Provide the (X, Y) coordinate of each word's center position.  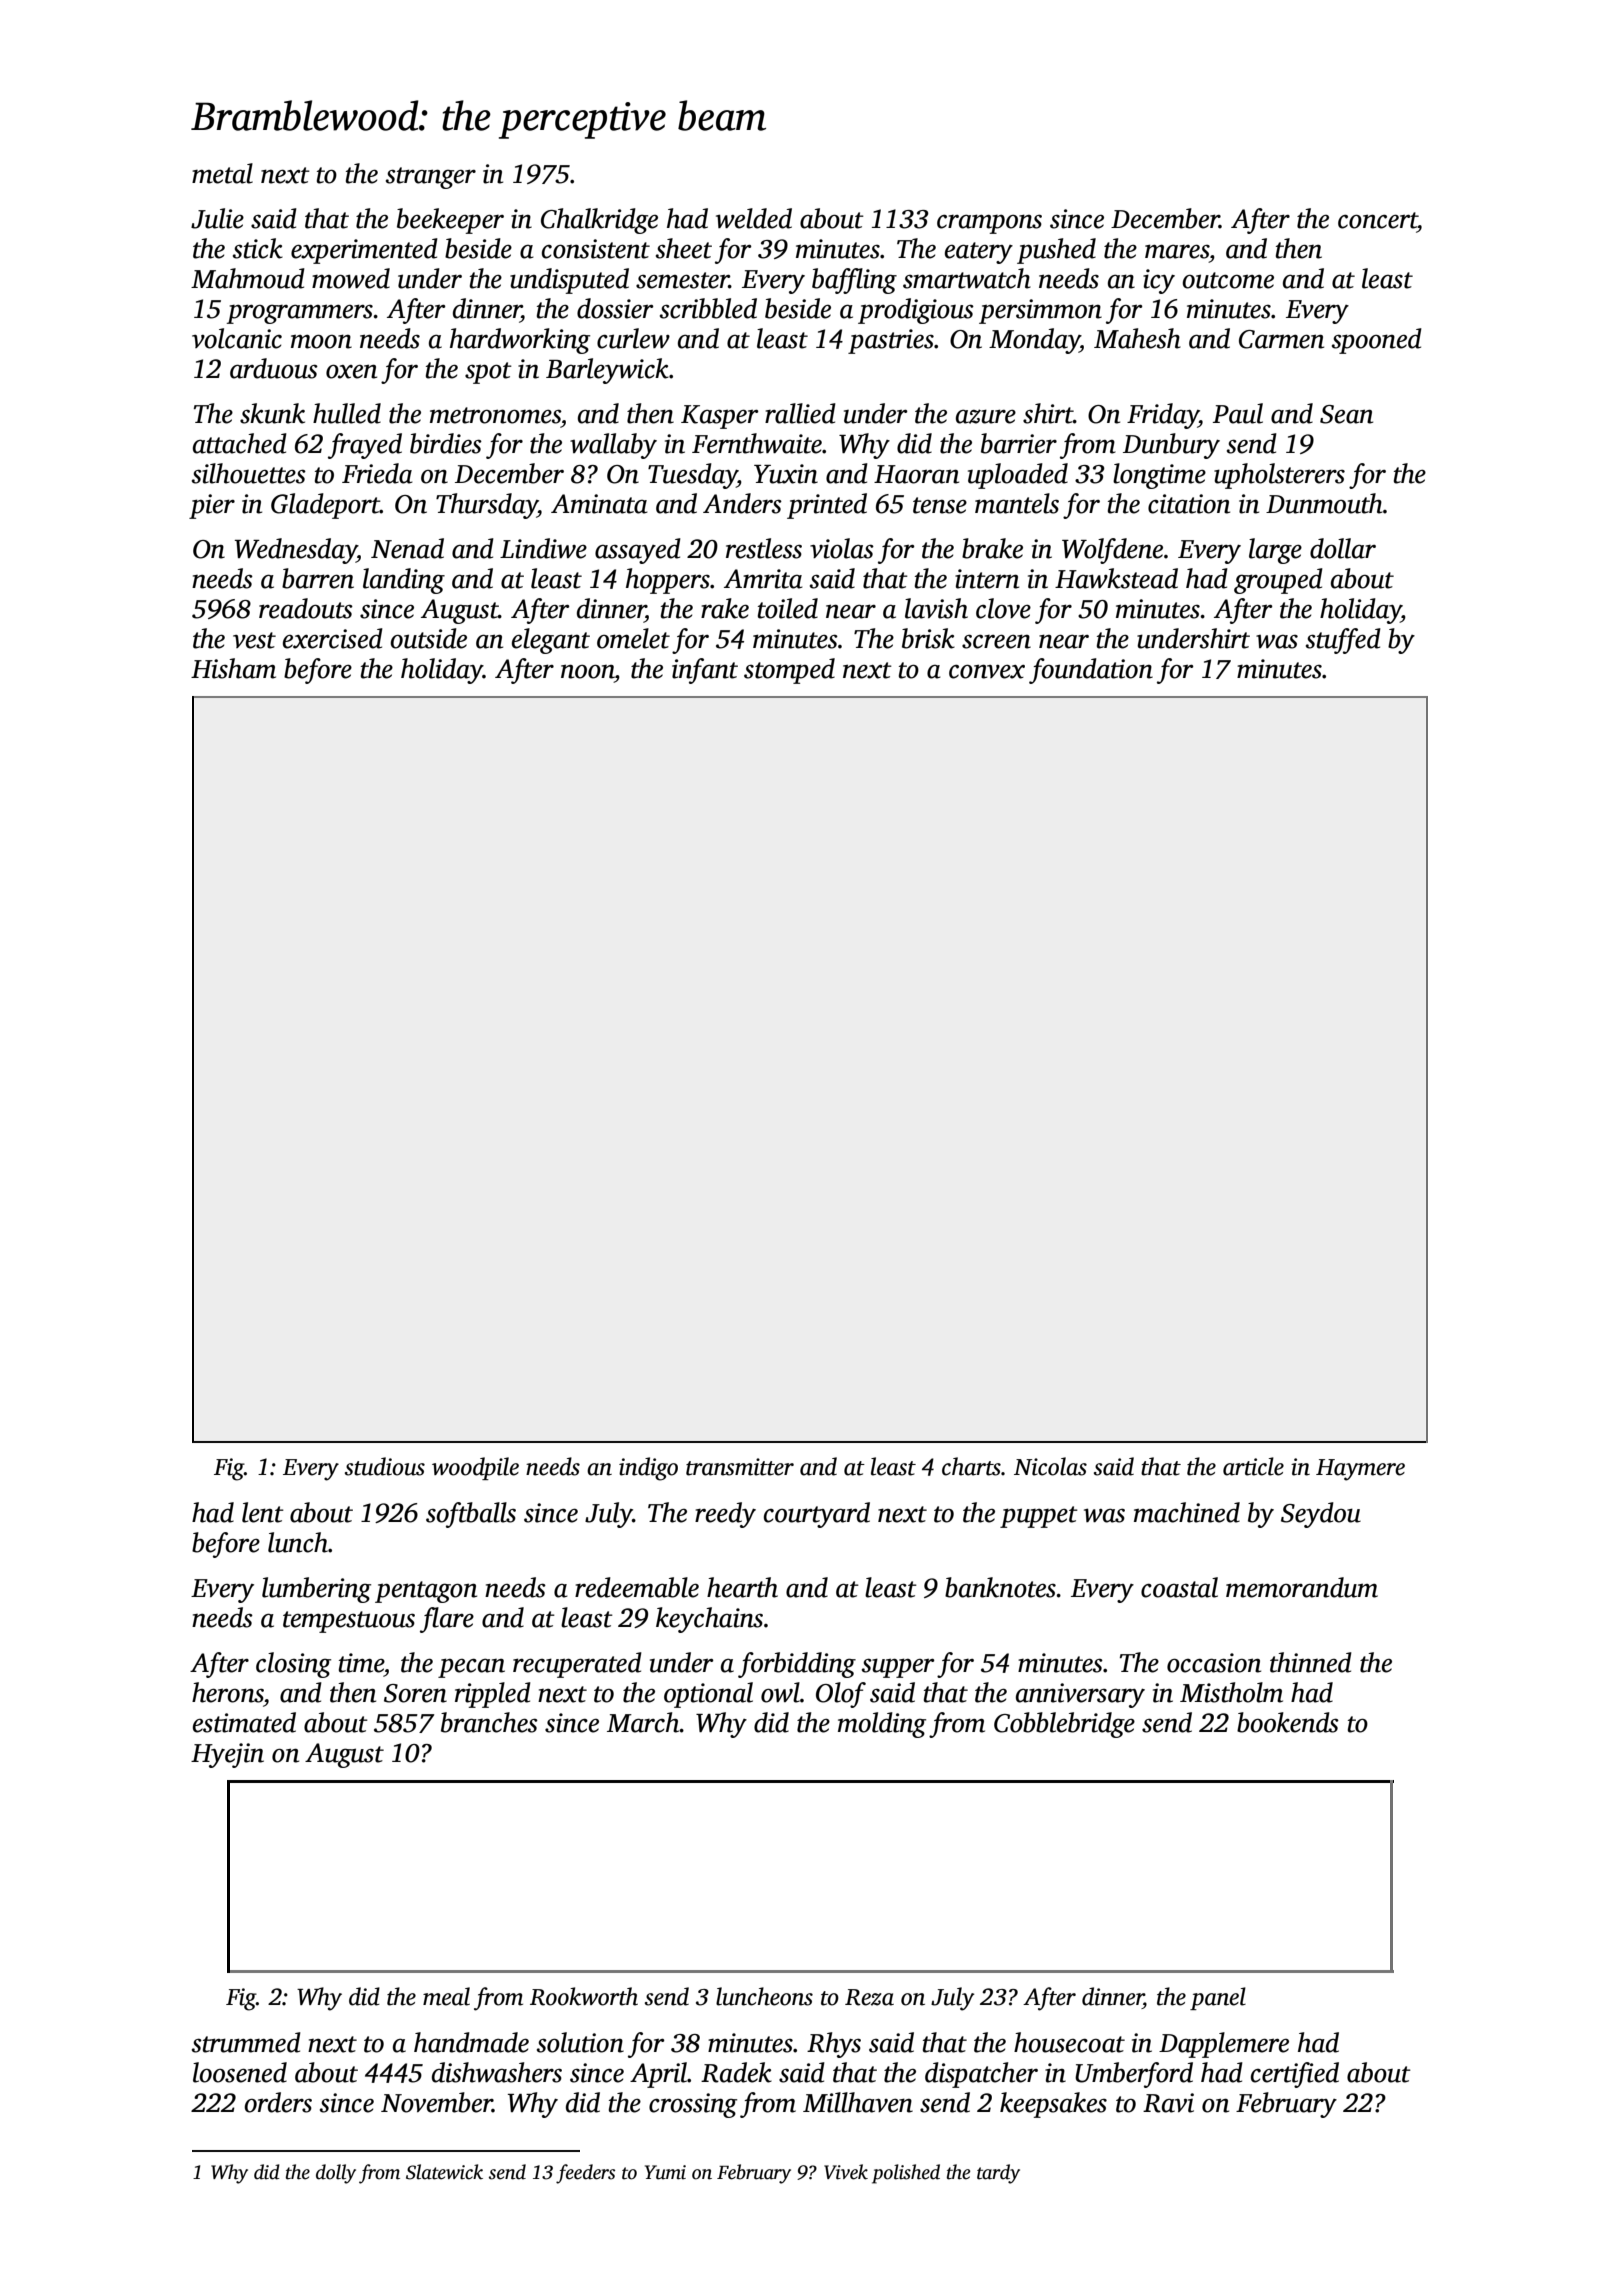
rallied (800, 413)
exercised (333, 638)
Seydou (1321, 1515)
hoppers (668, 581)
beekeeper (450, 221)
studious (385, 1466)
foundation (1091, 671)
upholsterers (1279, 476)
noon (587, 671)
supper (898, 1668)
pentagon (426, 1592)
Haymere (1360, 1470)
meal (446, 1996)
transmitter (740, 1467)
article (1253, 1466)
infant (705, 671)
